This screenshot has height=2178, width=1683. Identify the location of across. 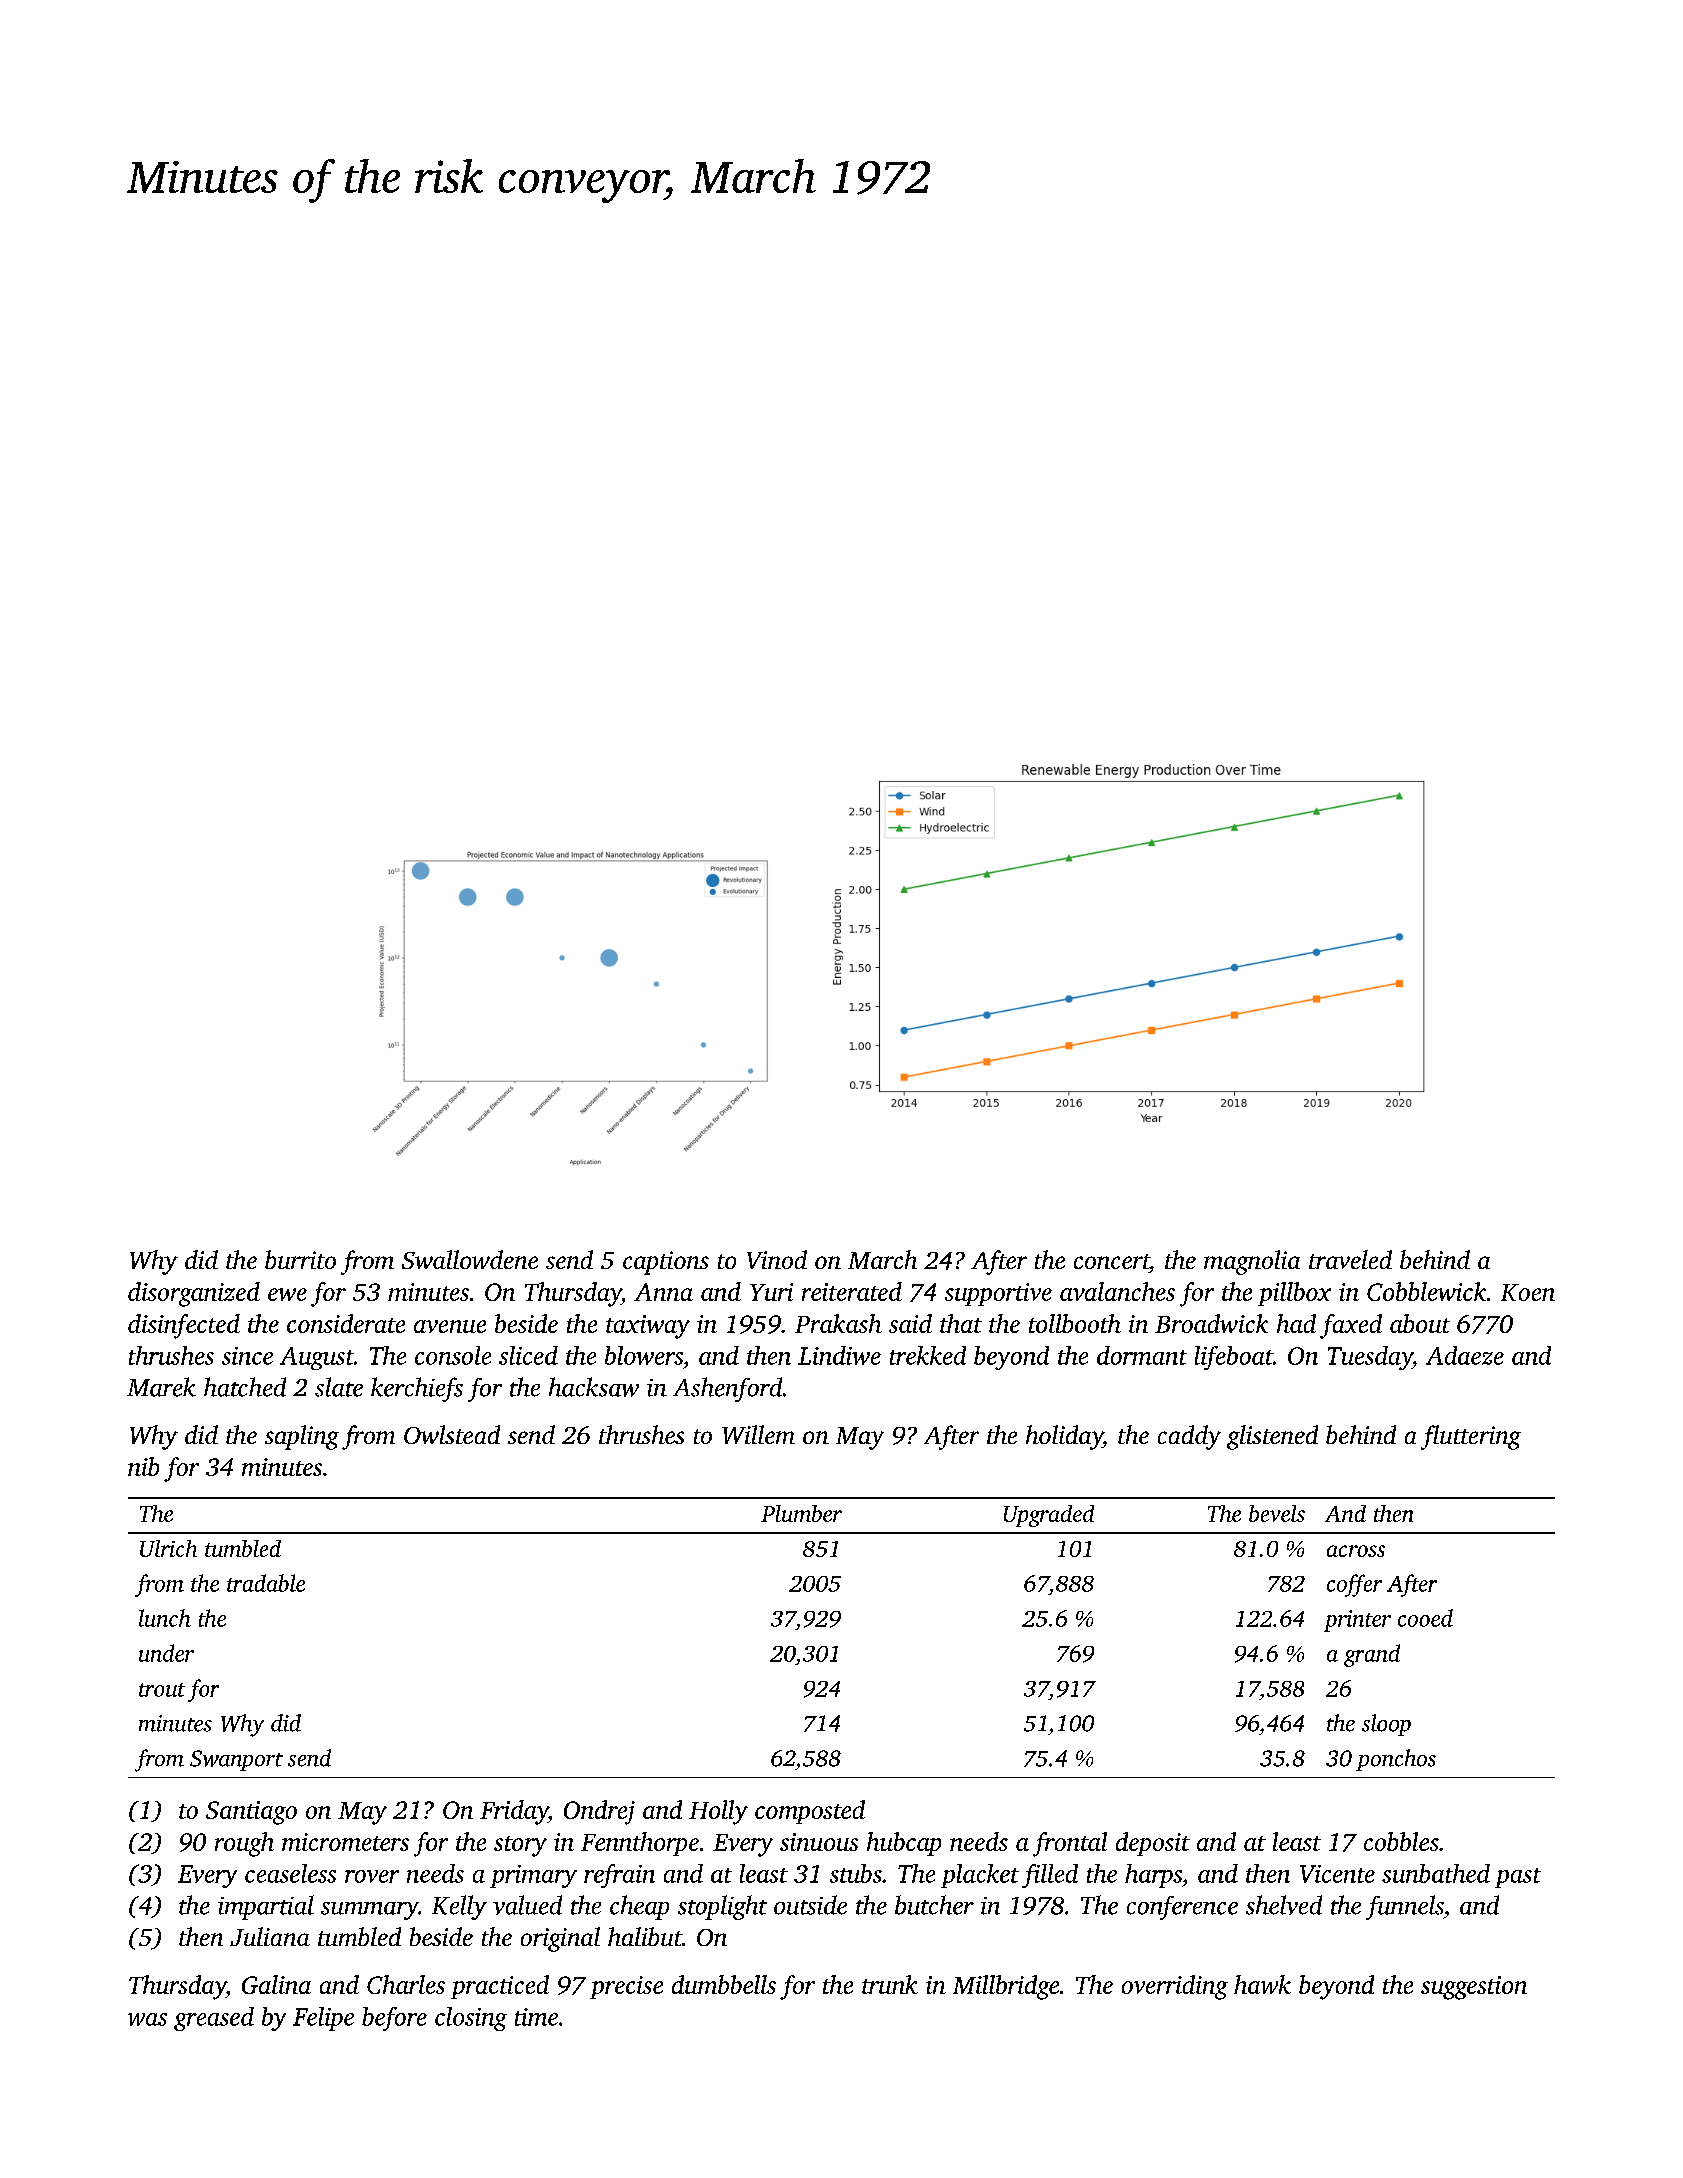
(1356, 1551).
